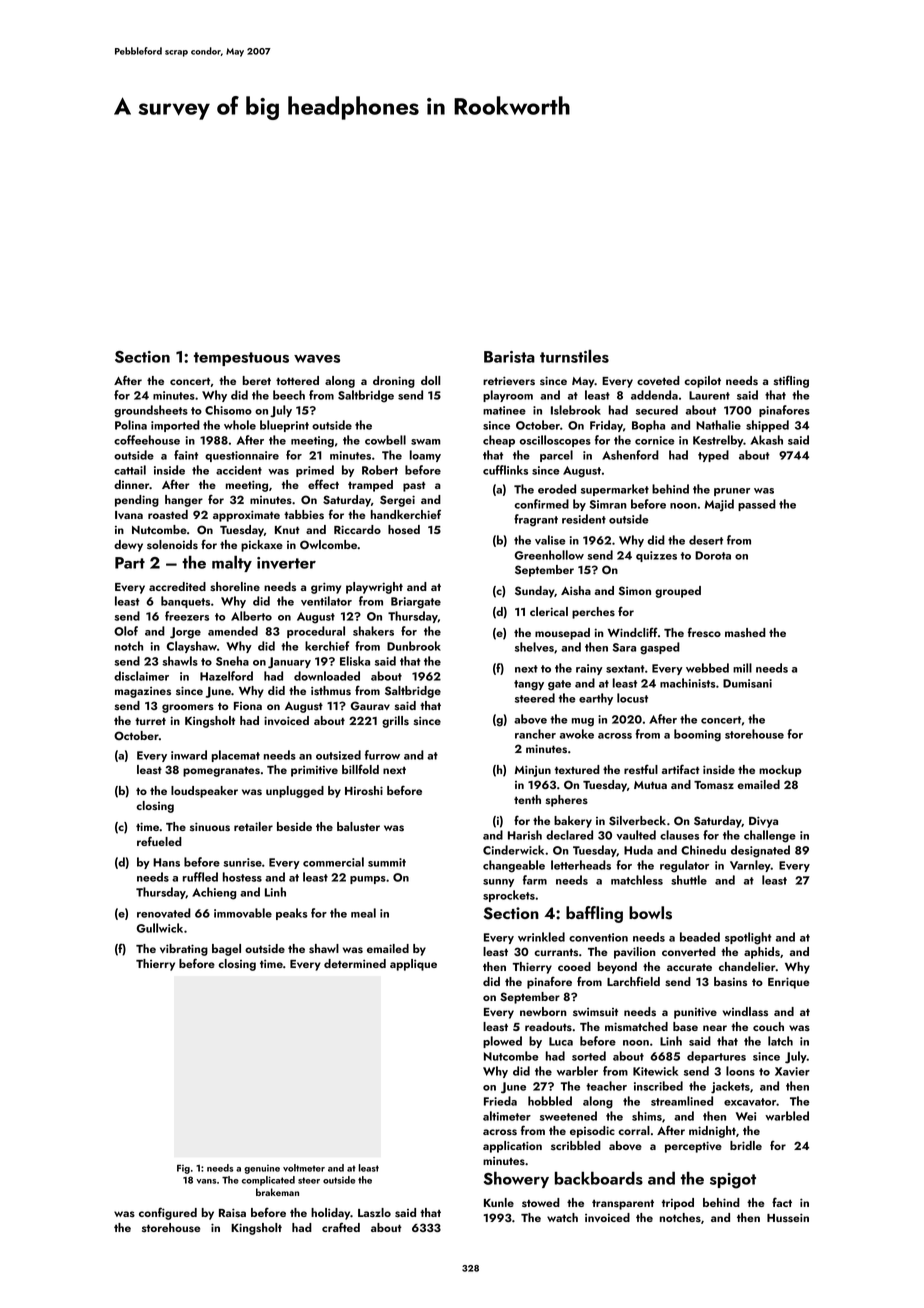  What do you see at coordinates (509, 357) in the screenshot?
I see `Barista` at bounding box center [509, 357].
